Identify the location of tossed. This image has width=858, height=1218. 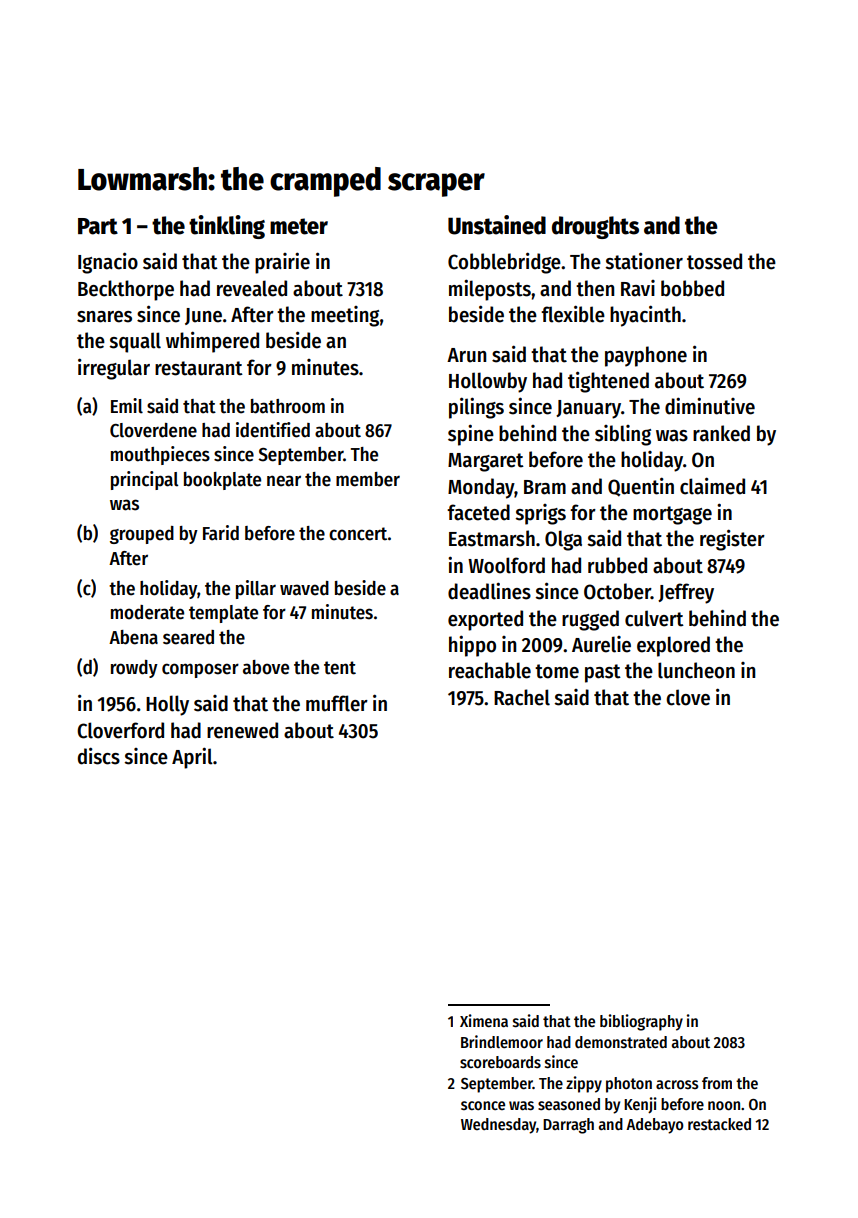
(714, 261).
